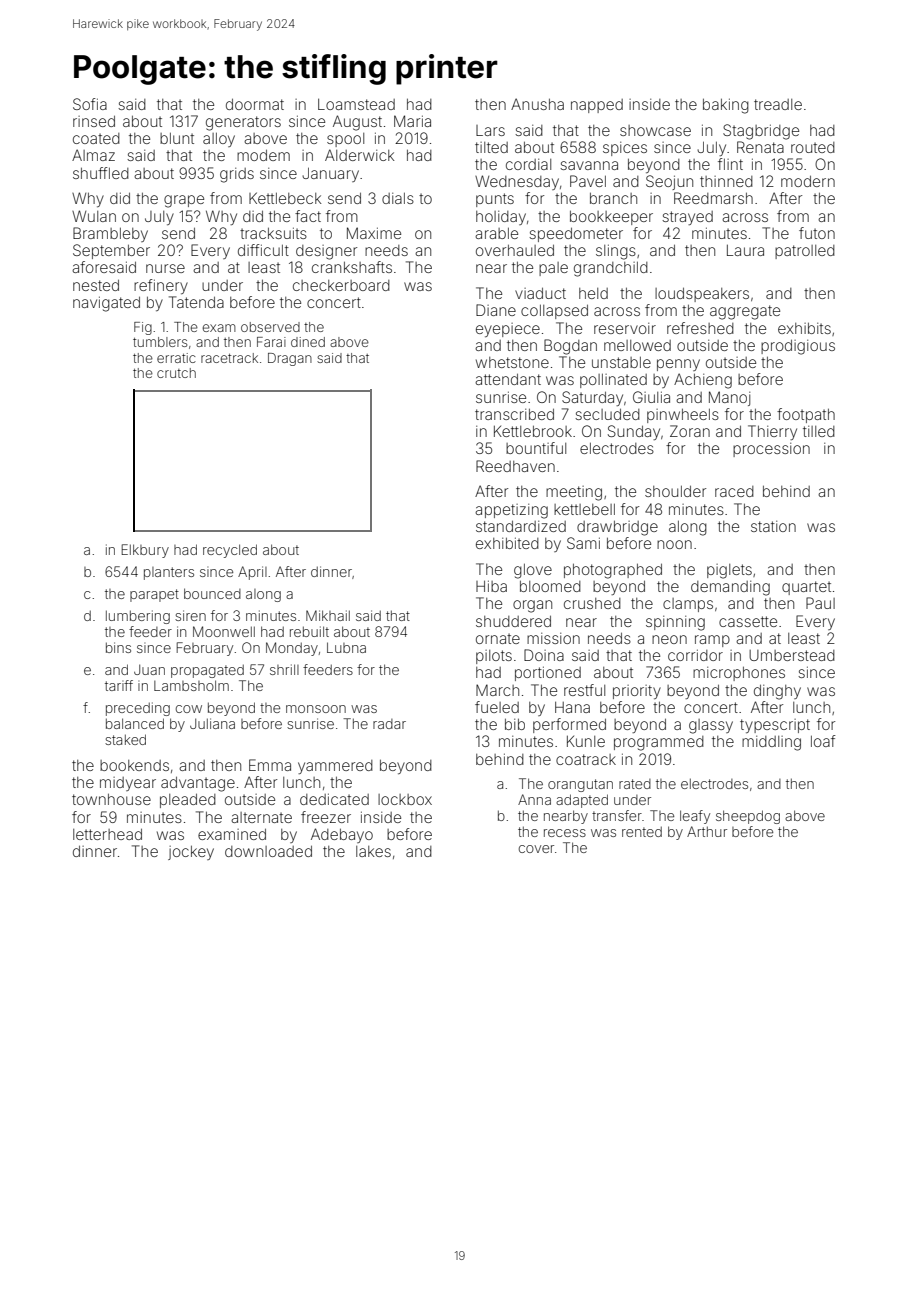 Image resolution: width=908 pixels, height=1316 pixels. Describe the element at coordinates (726, 106) in the image. I see `baking` at that location.
